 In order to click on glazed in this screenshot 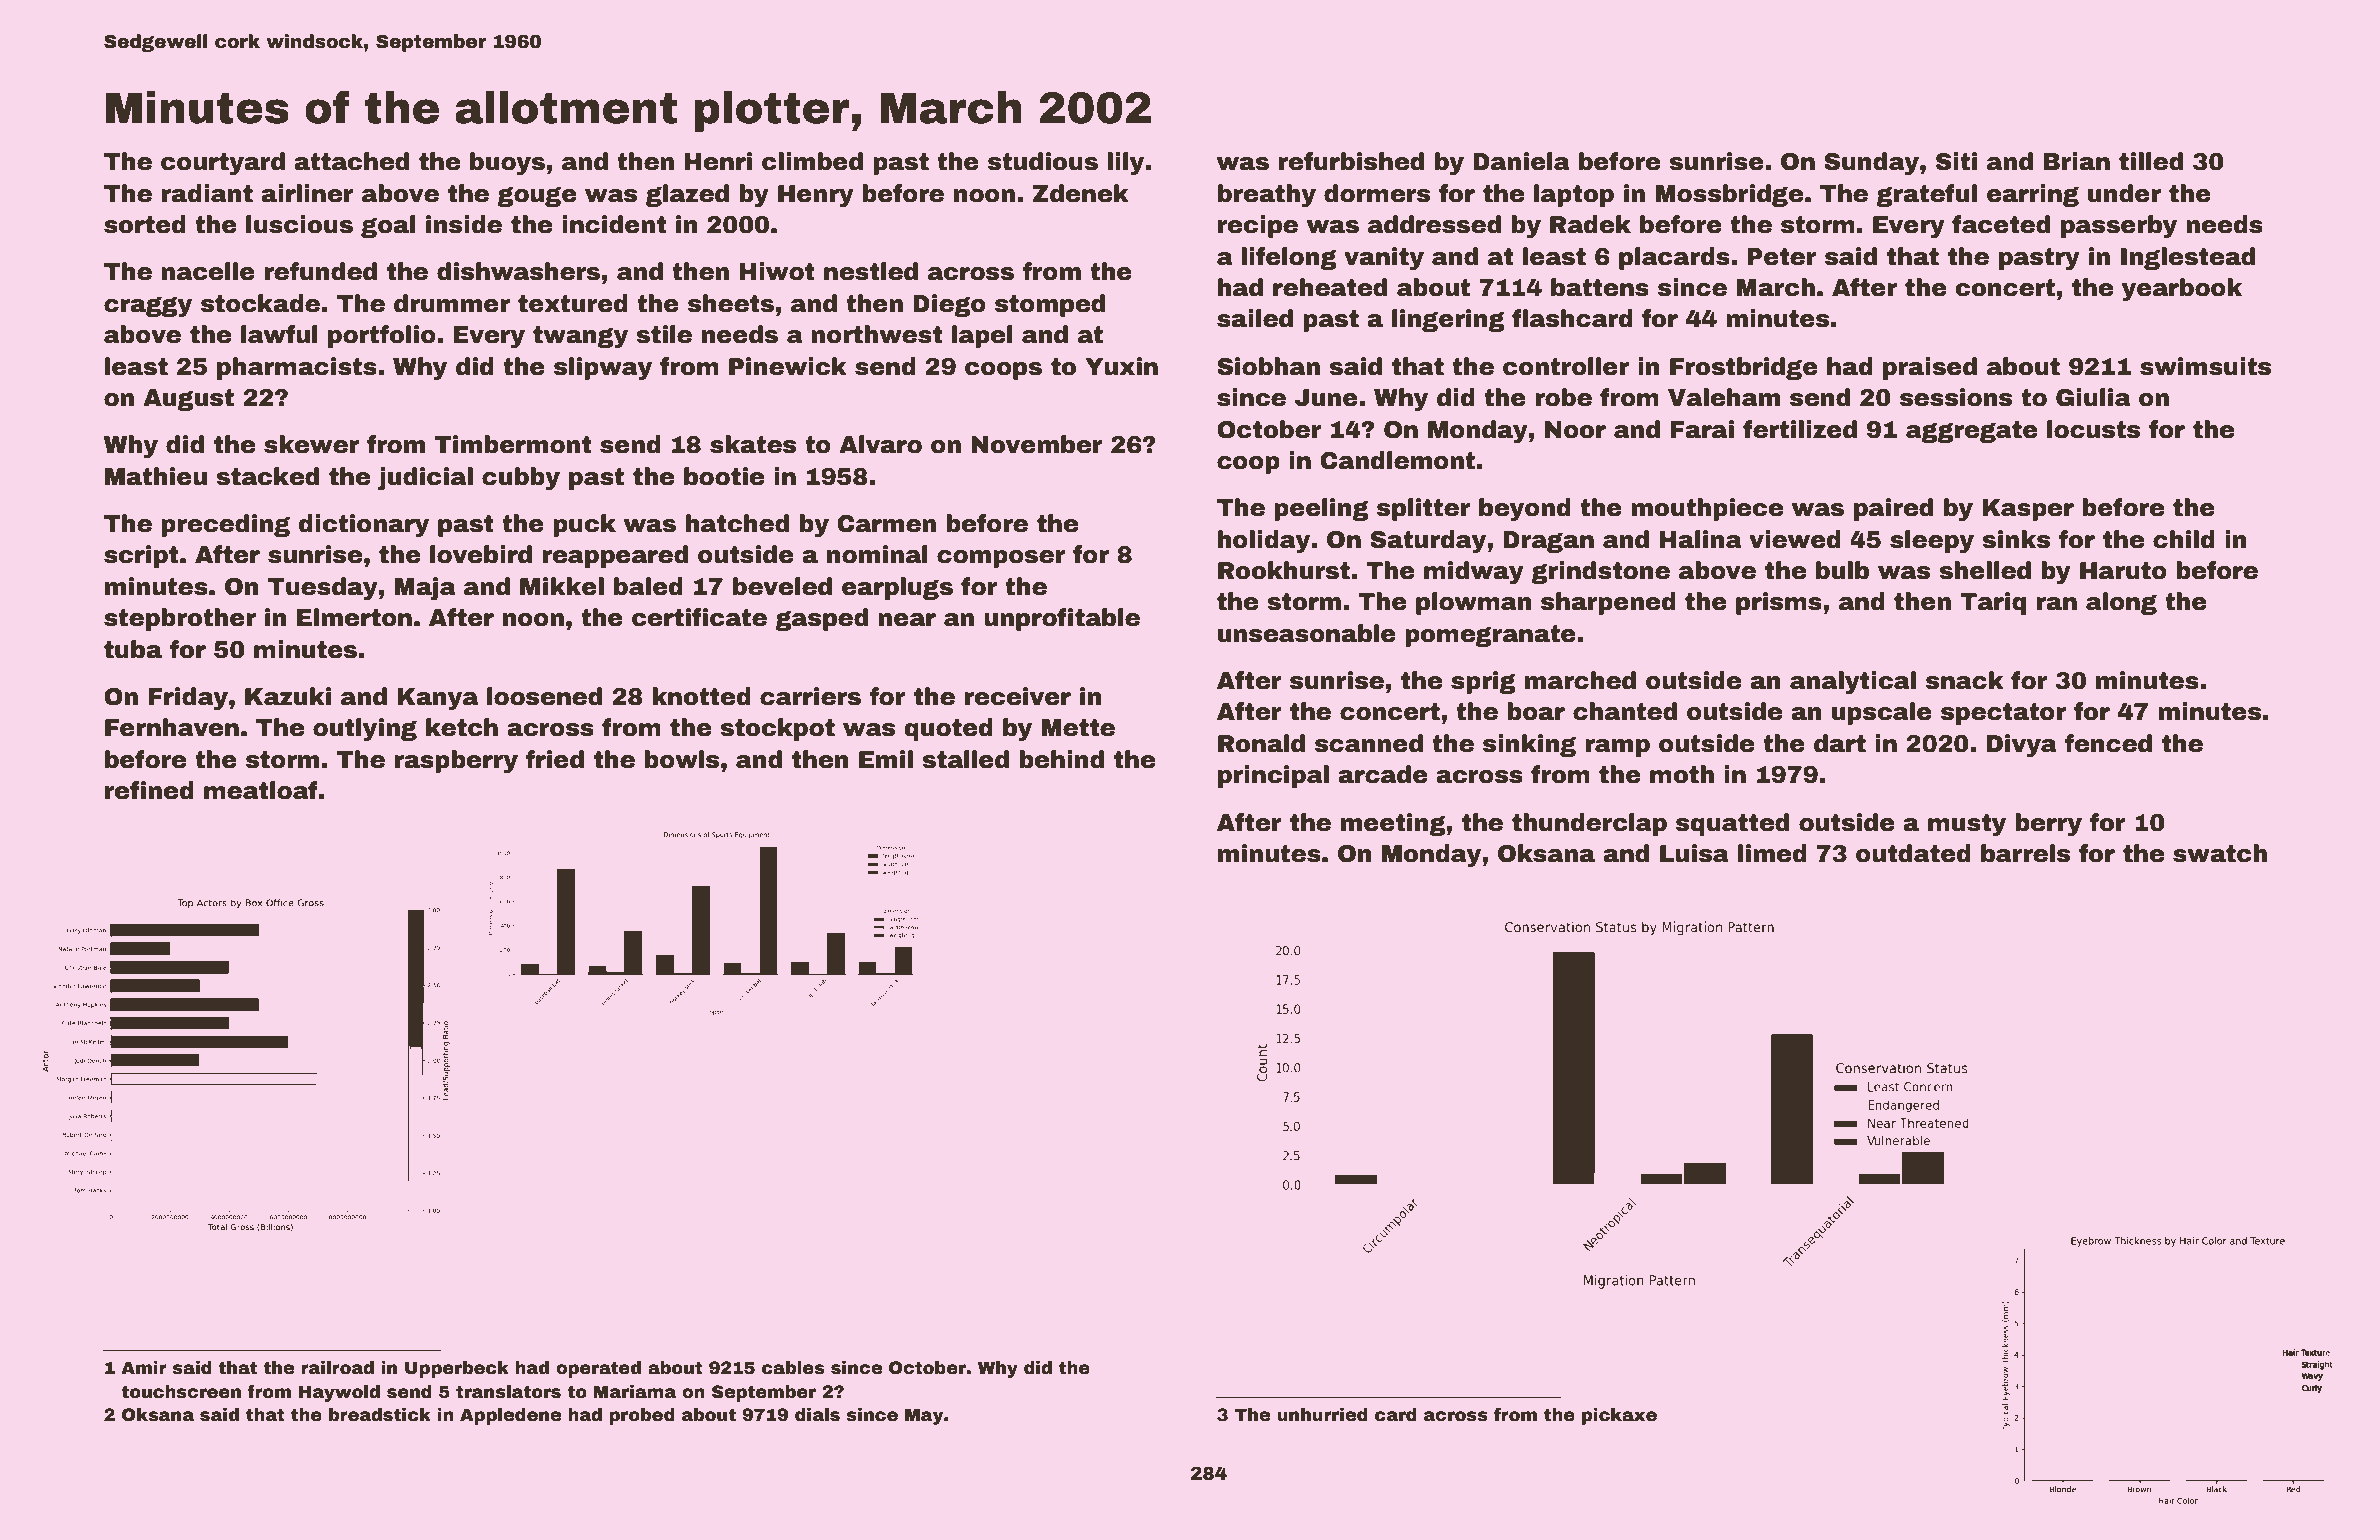, I will do `click(687, 195)`.
